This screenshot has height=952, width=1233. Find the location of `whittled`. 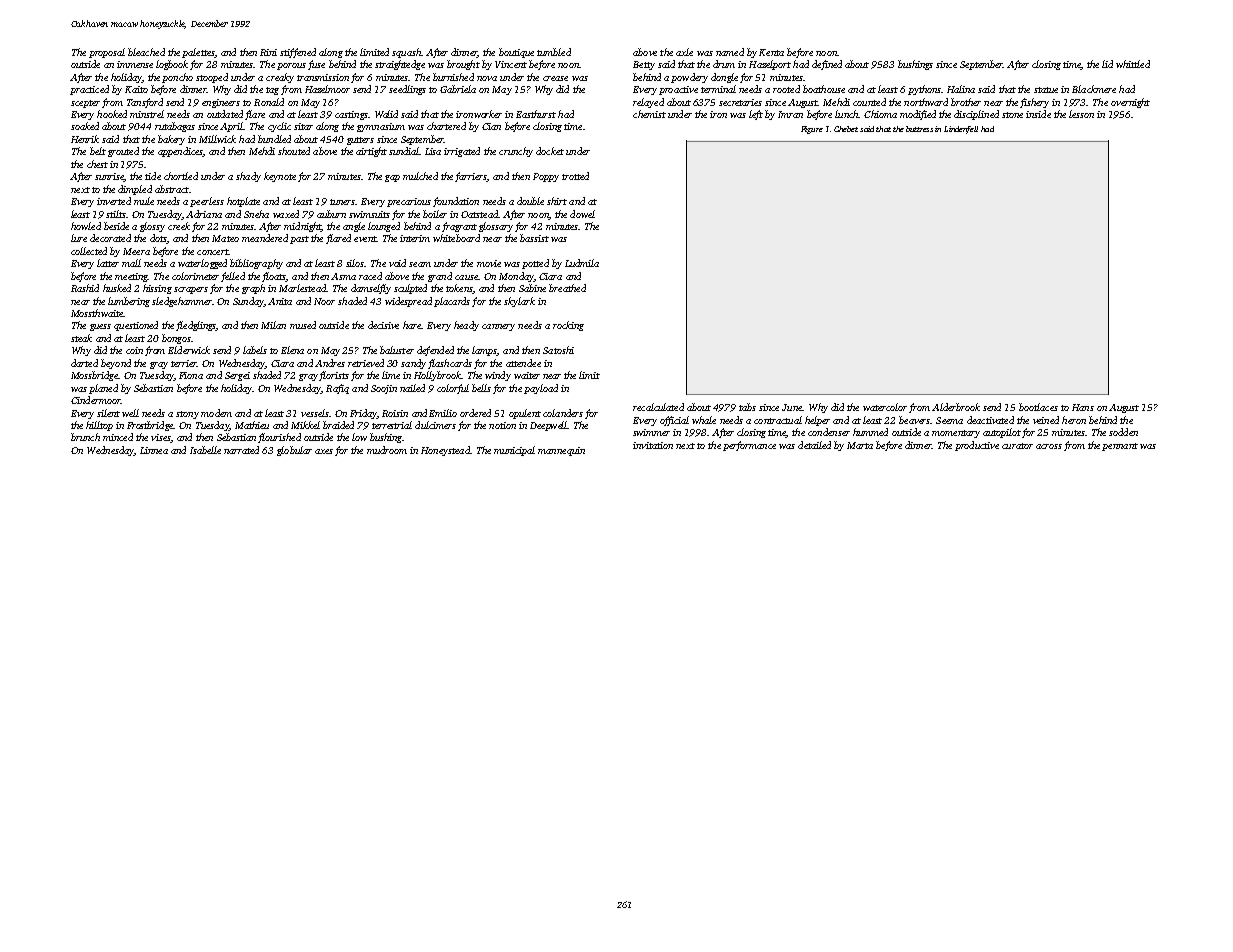

whittled is located at coordinates (1133, 64).
